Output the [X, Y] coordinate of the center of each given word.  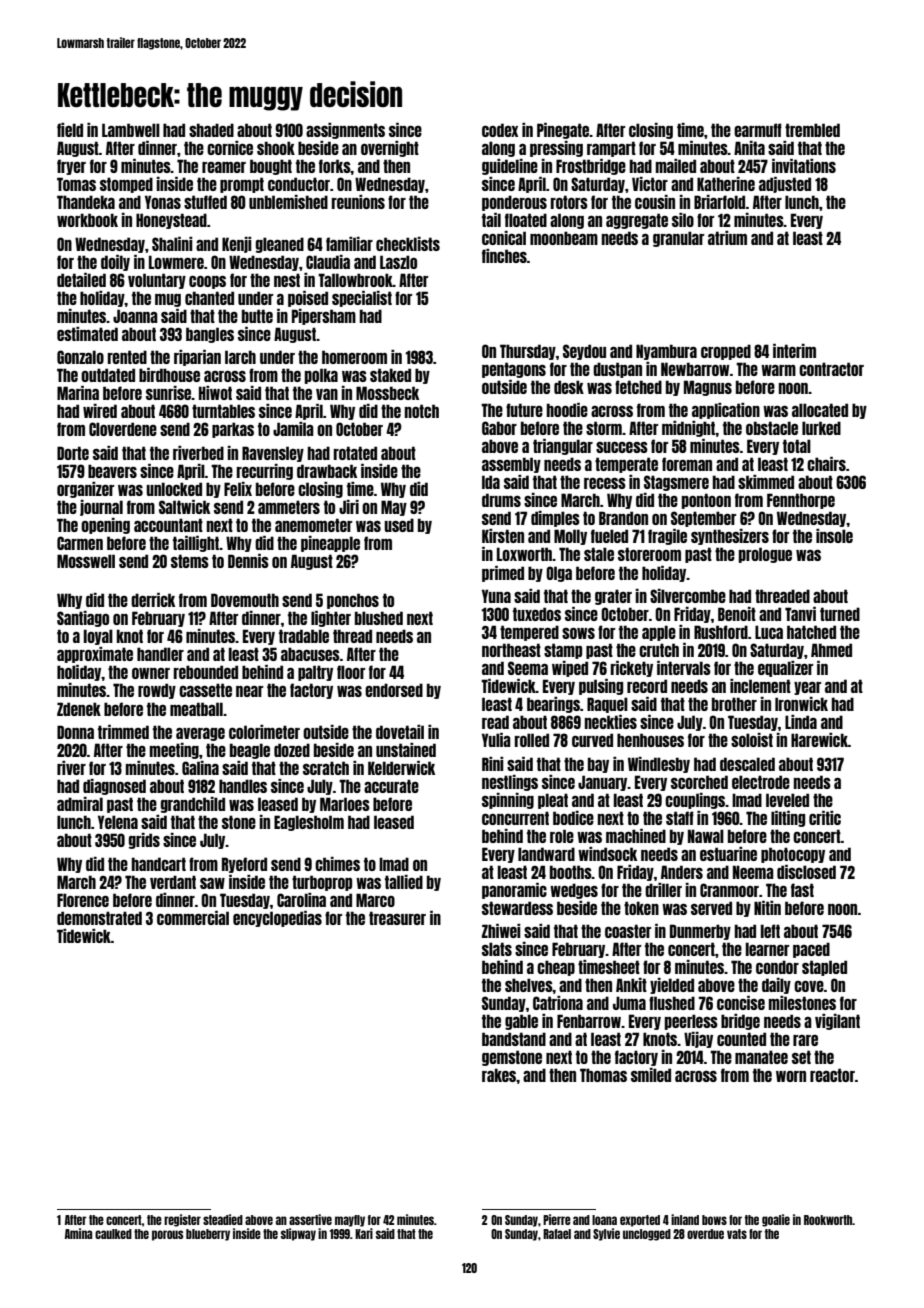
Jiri [349, 507]
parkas [233, 430]
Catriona [558, 1003]
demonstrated [99, 918]
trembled [812, 130]
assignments [345, 131]
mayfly [350, 1221]
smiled [651, 1075]
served [711, 908]
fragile [667, 537]
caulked [113, 1234]
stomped [126, 185]
